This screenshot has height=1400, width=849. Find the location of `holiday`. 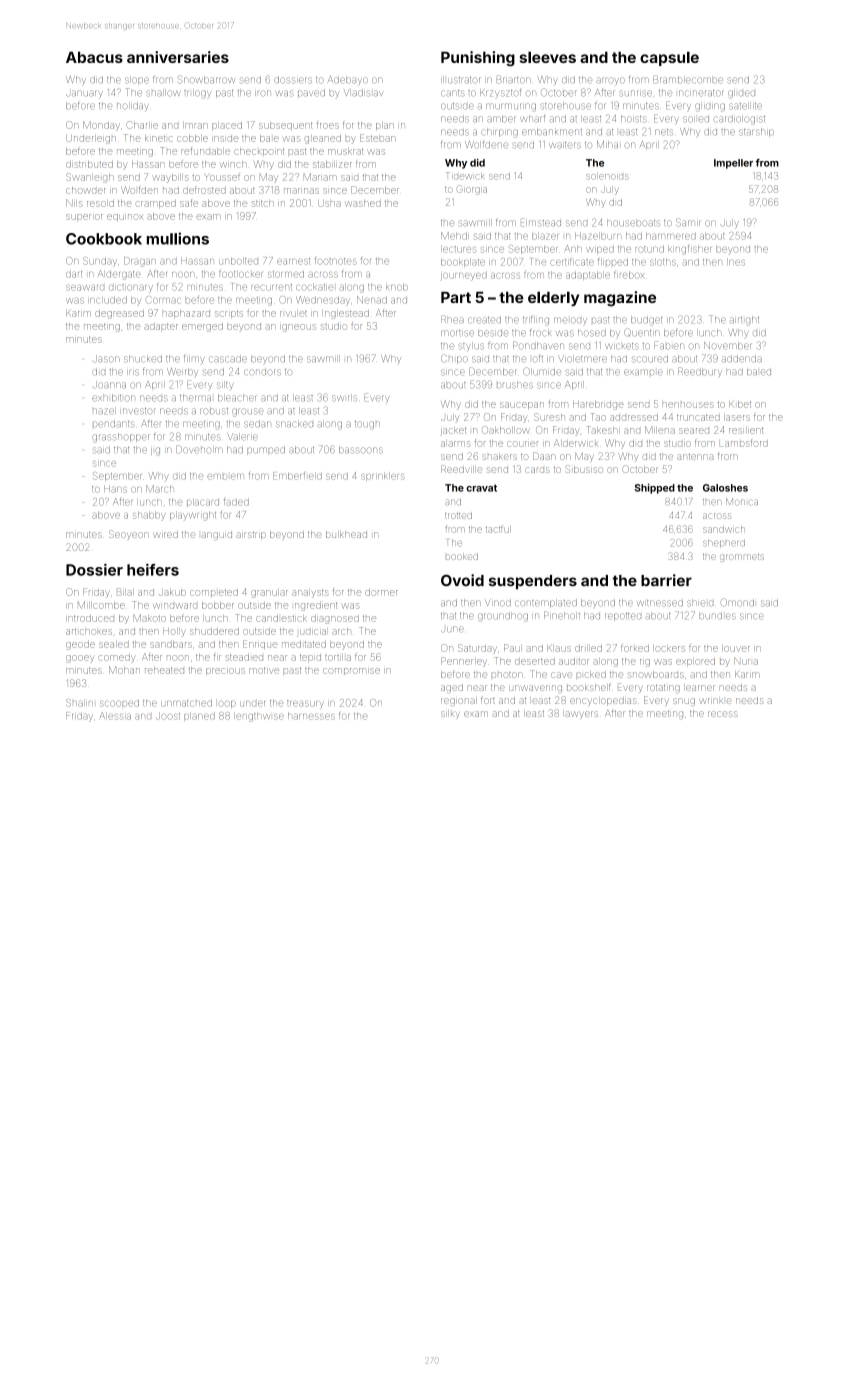

holiday is located at coordinates (133, 106).
